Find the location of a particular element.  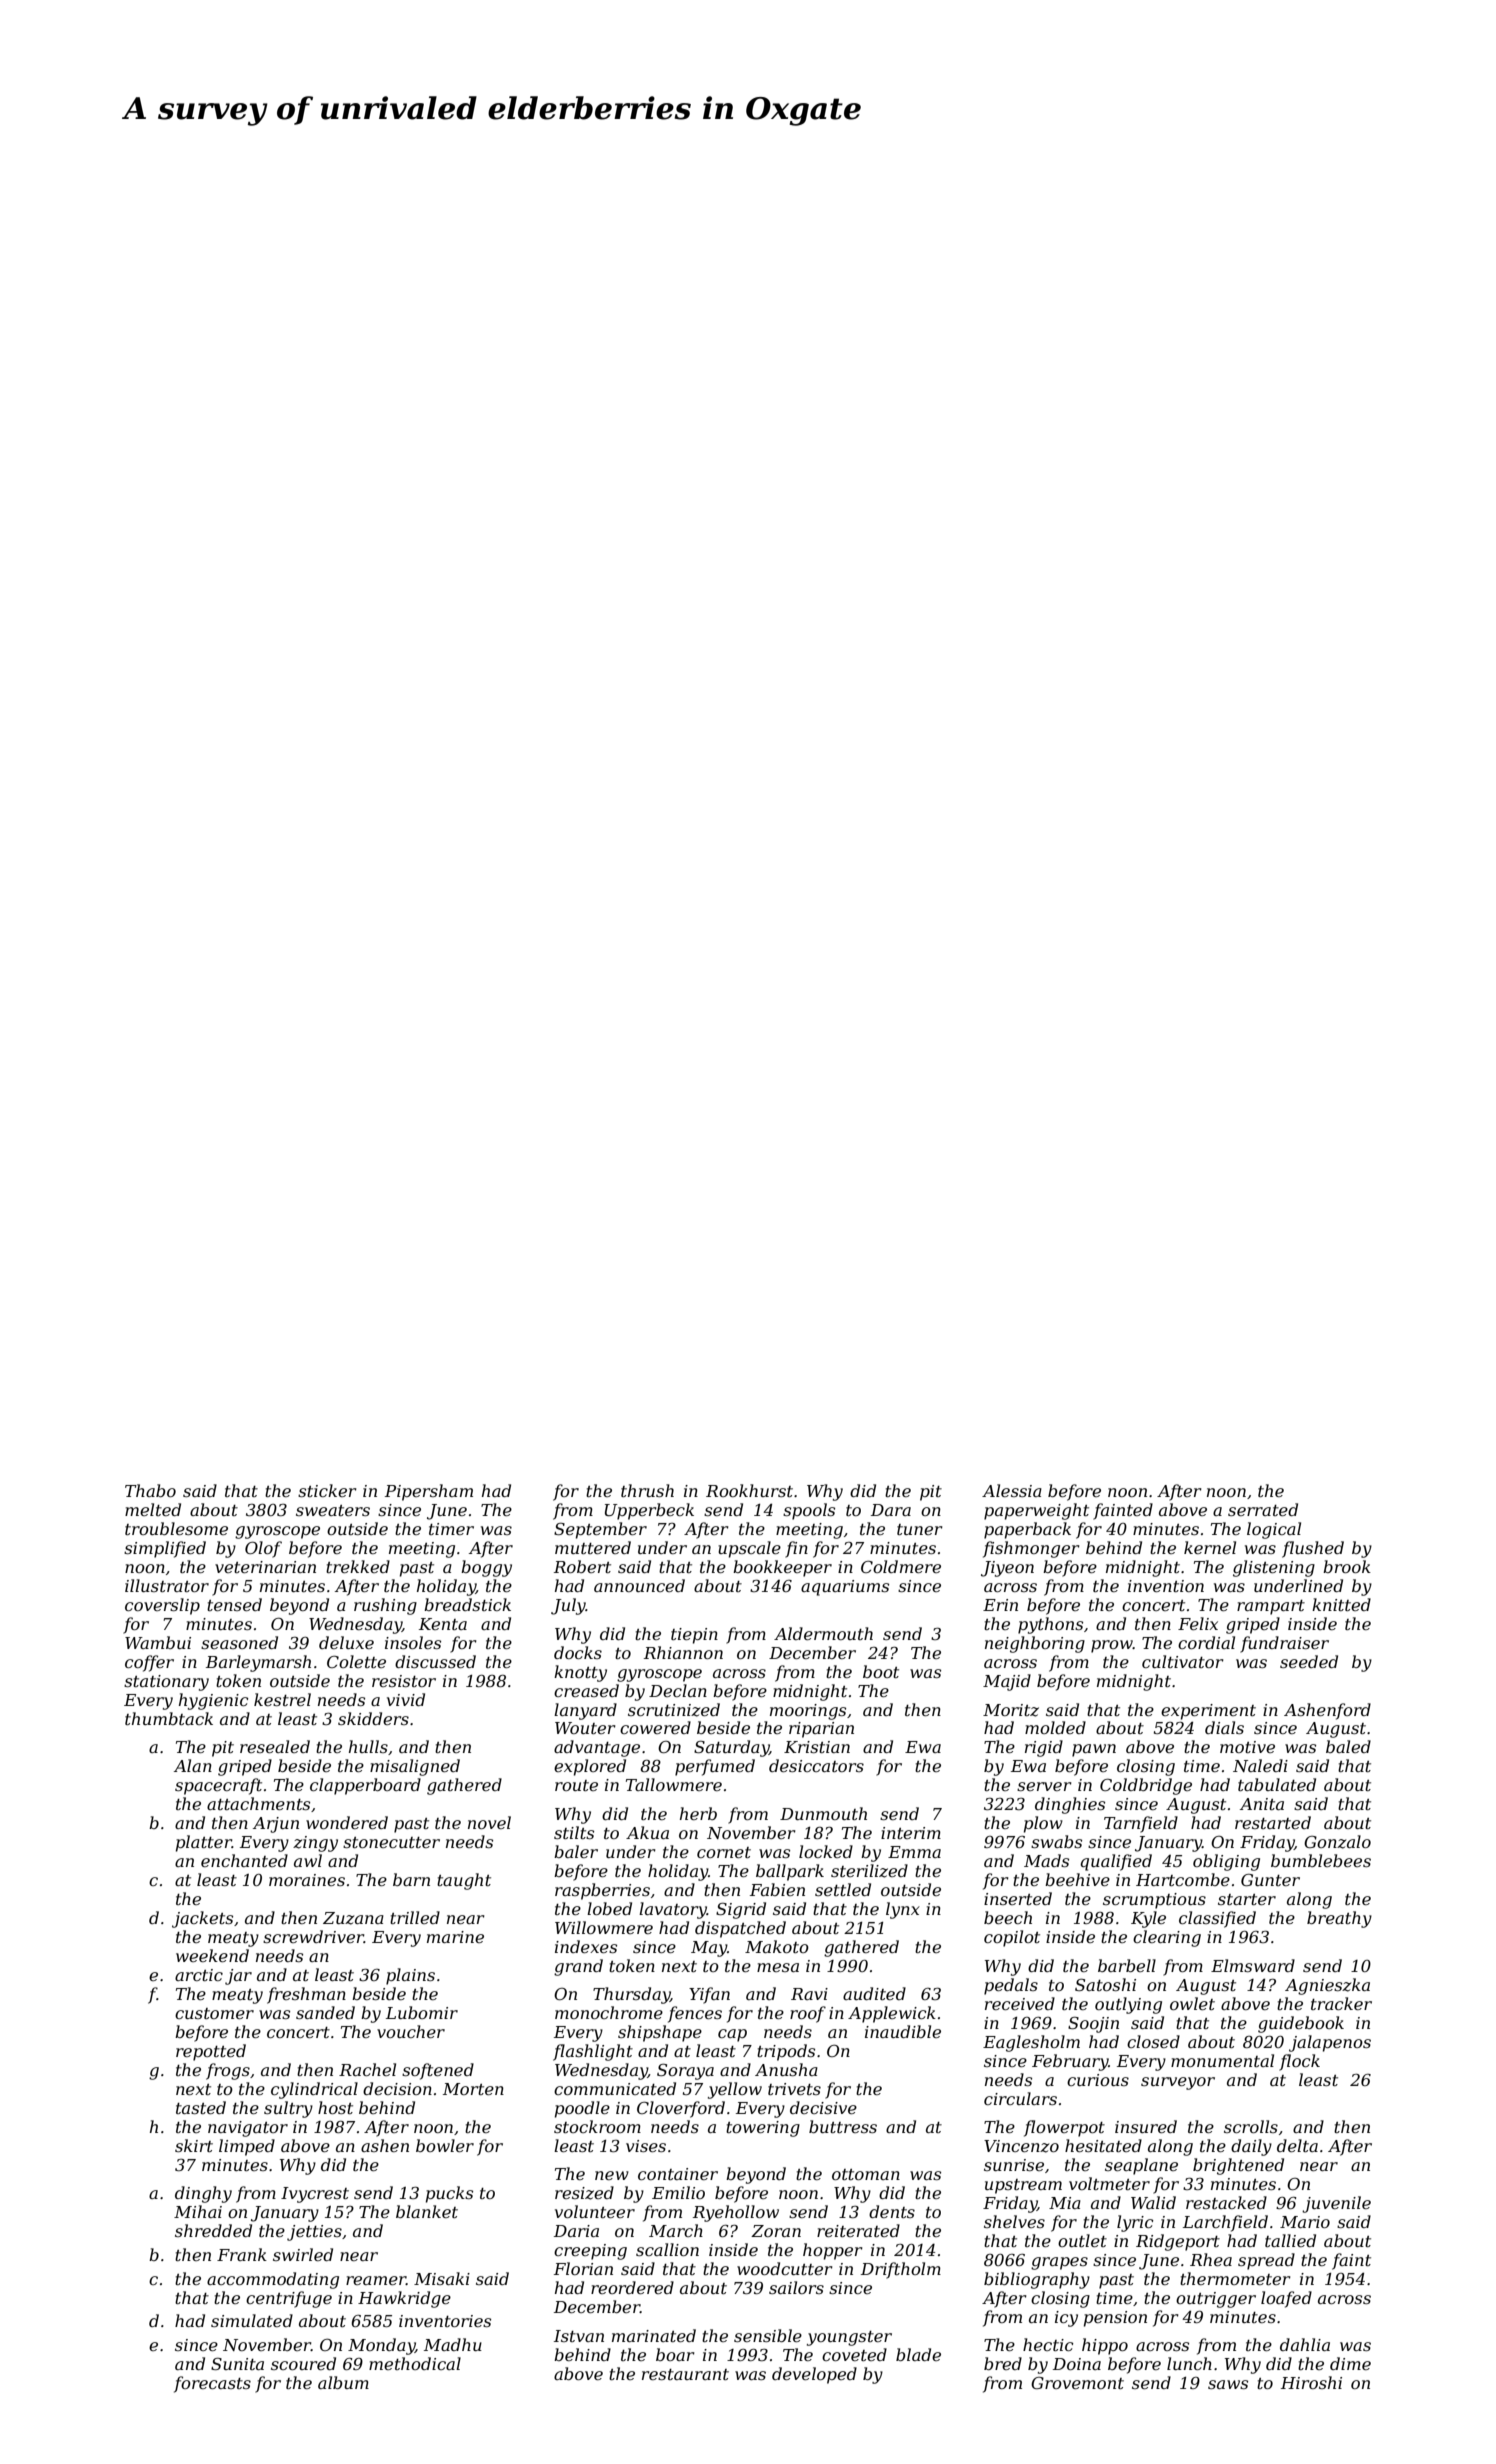

flashlight is located at coordinates (593, 2052).
